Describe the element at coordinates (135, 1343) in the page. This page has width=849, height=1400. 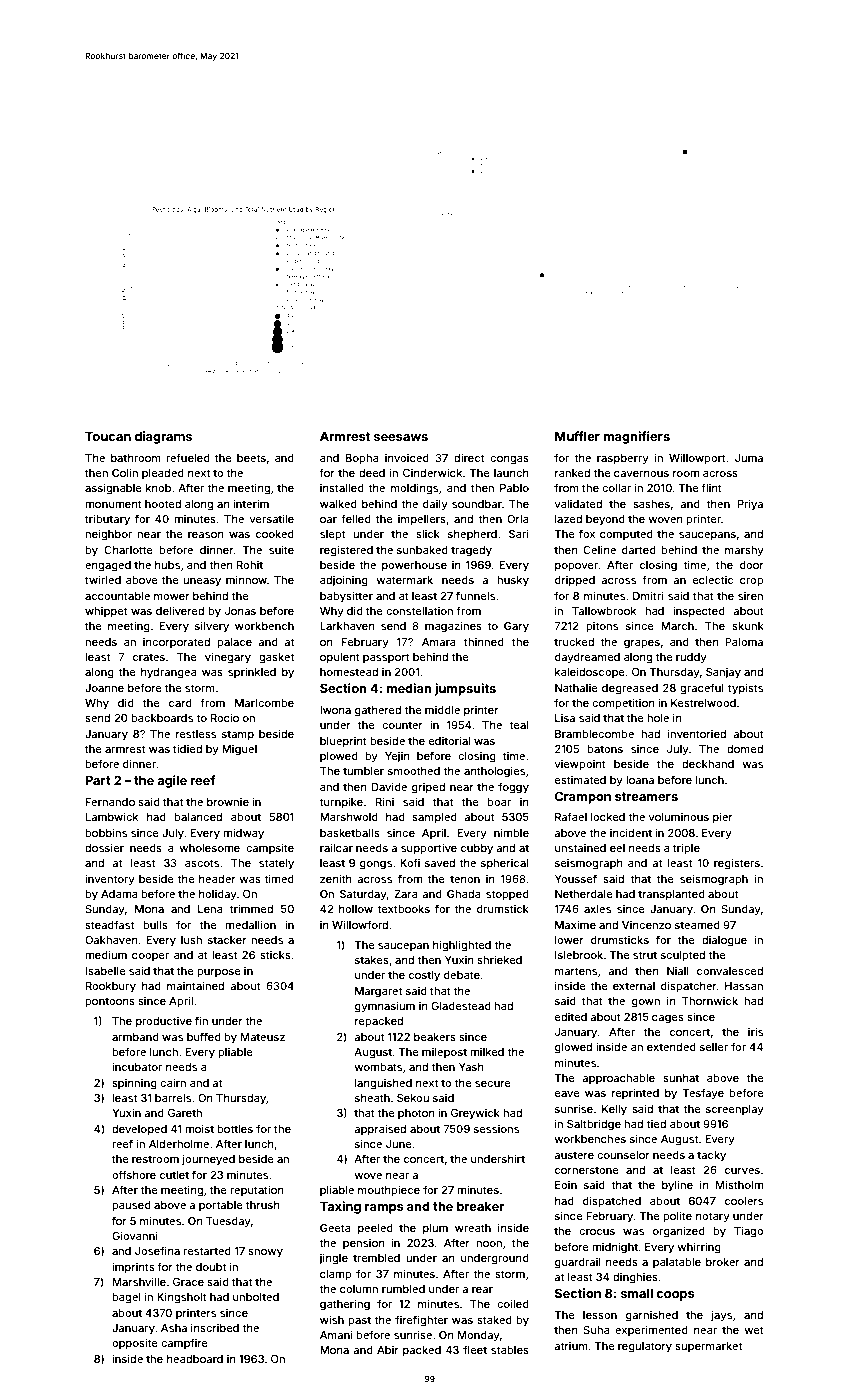
I see `opposite` at that location.
